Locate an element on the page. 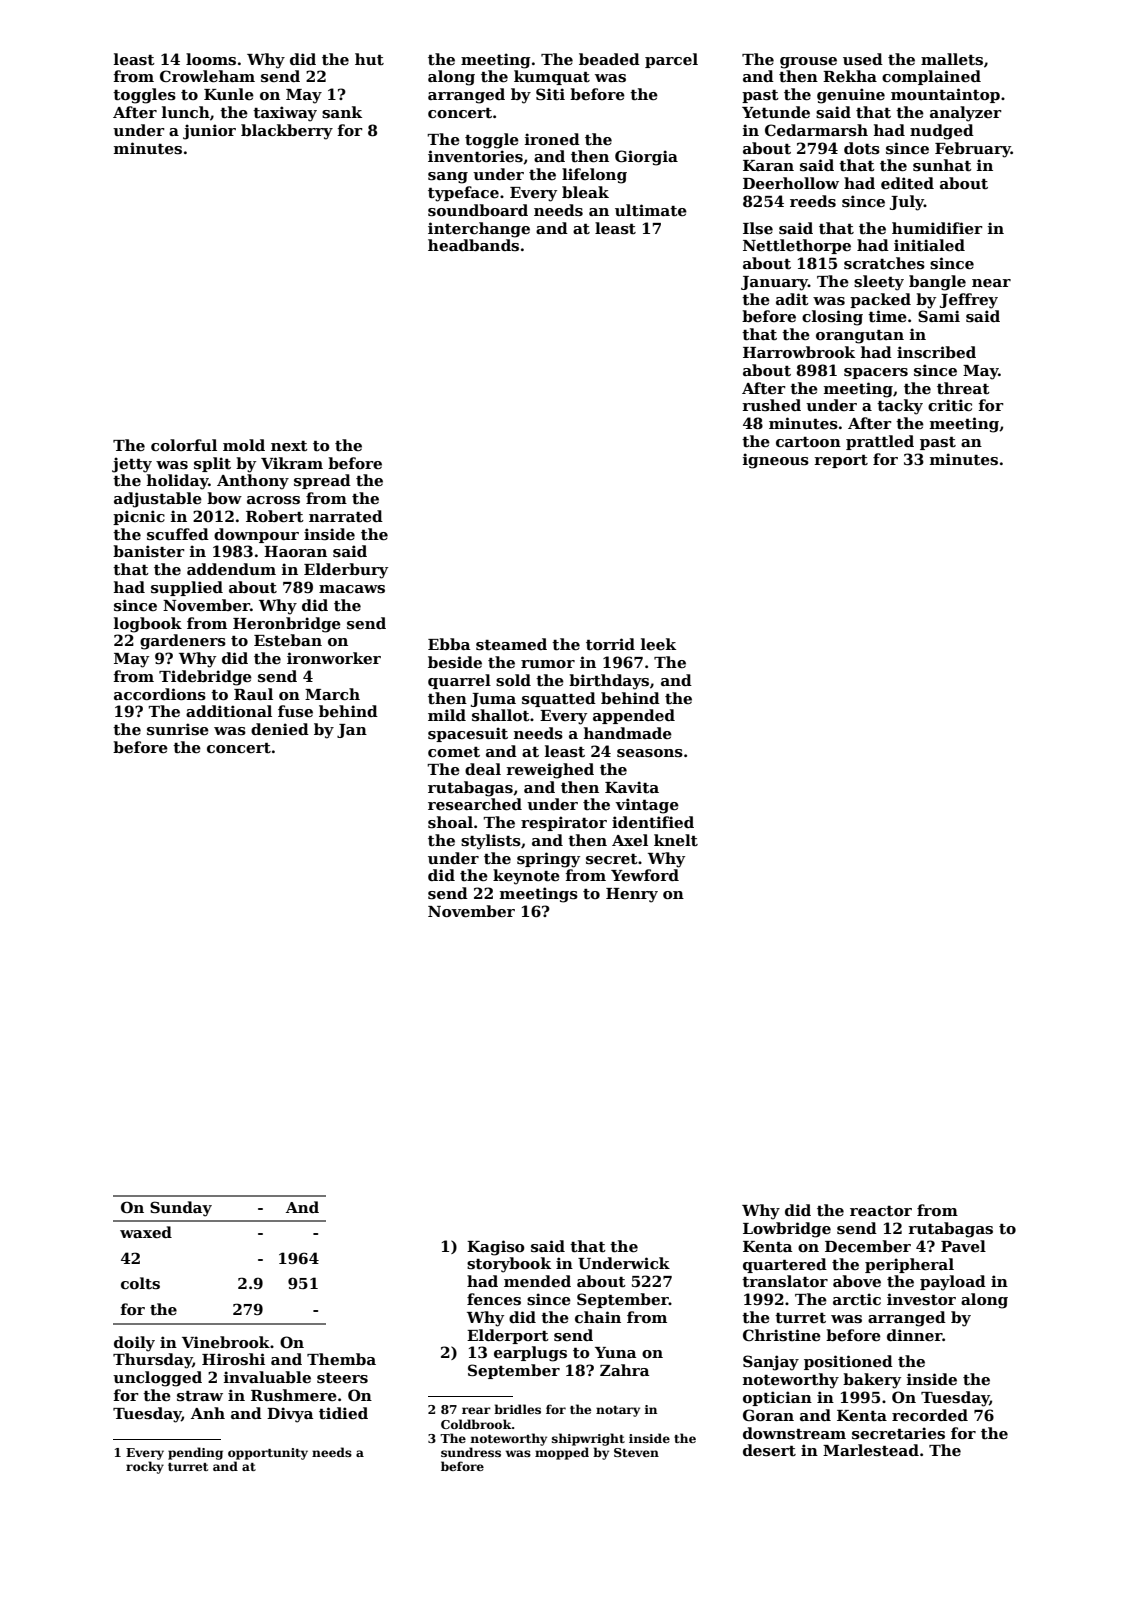 This document has height=1599, width=1131. picnic is located at coordinates (139, 517).
